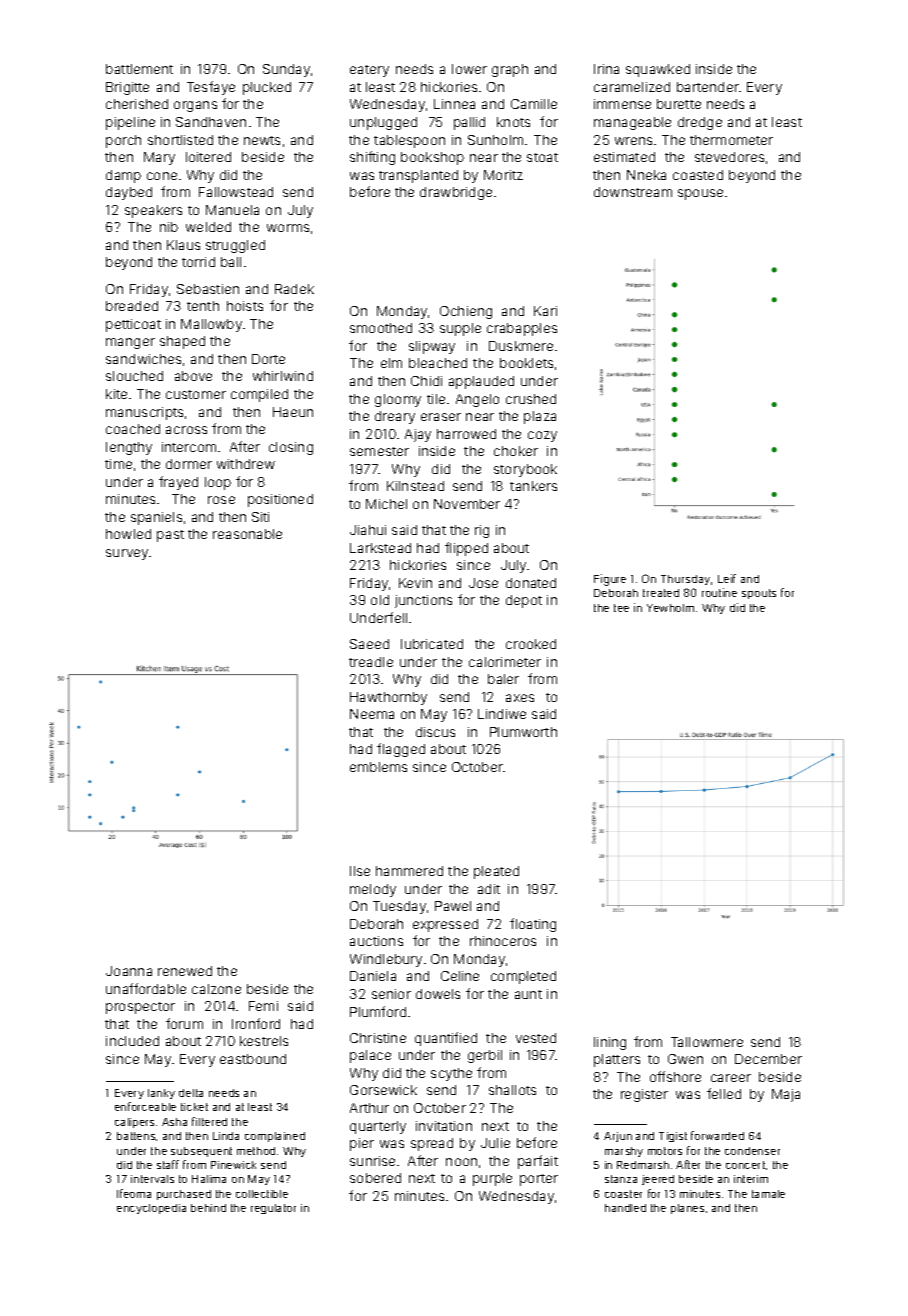  What do you see at coordinates (622, 104) in the page?
I see `immense` at bounding box center [622, 104].
